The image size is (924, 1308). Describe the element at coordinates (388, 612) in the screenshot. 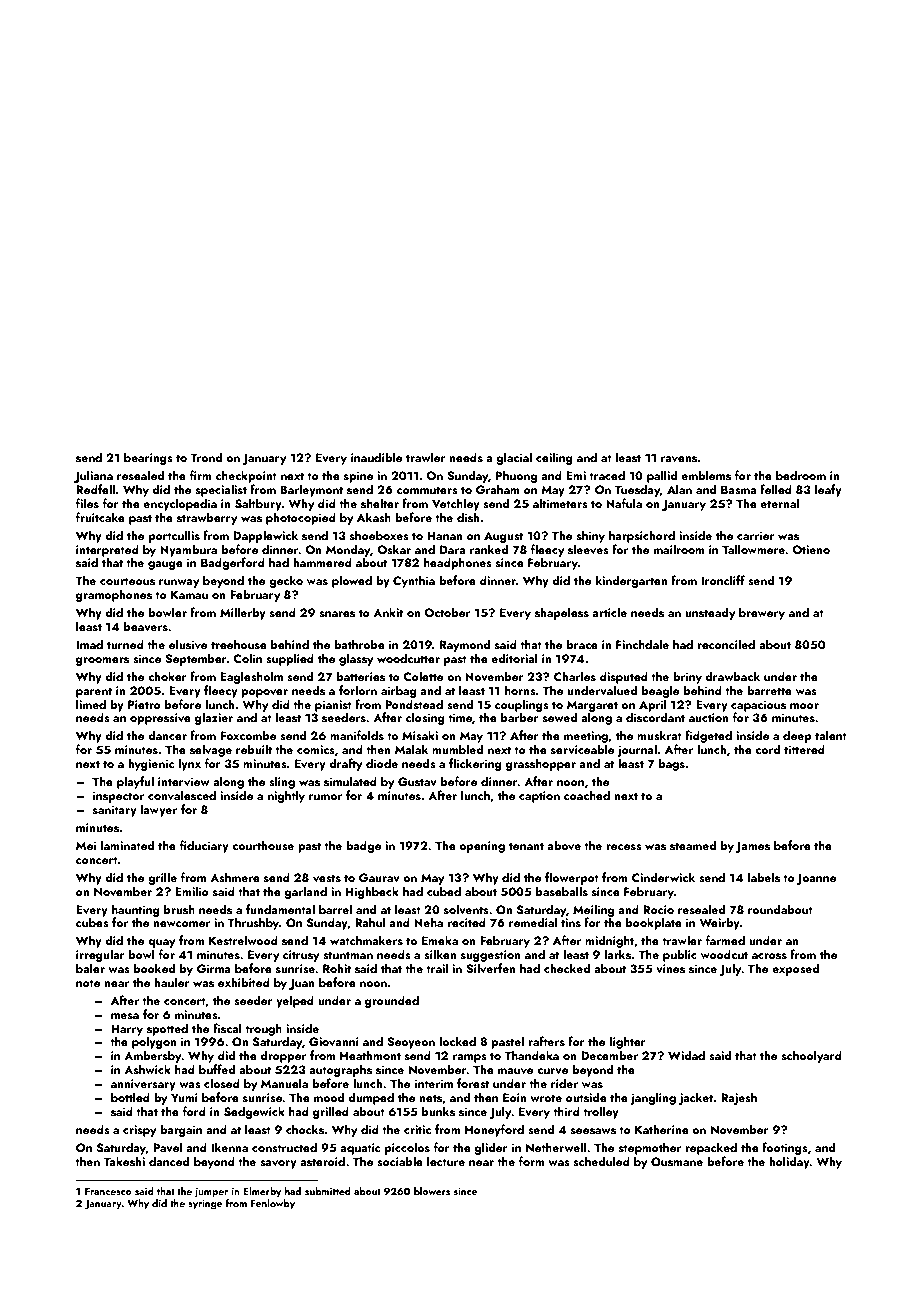

I see `Ankit` at that location.
